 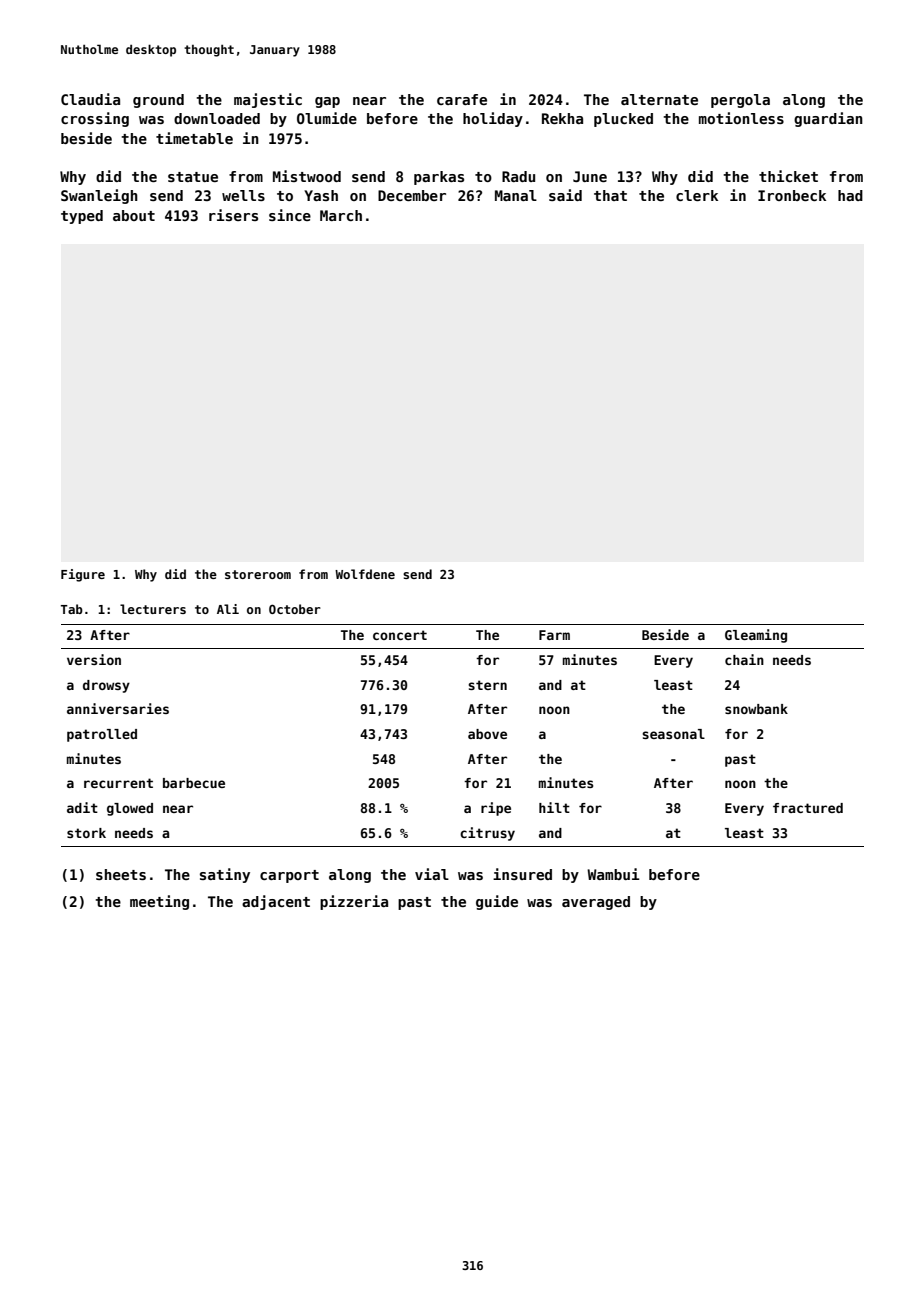 What do you see at coordinates (756, 709) in the image?
I see `snowbank` at bounding box center [756, 709].
